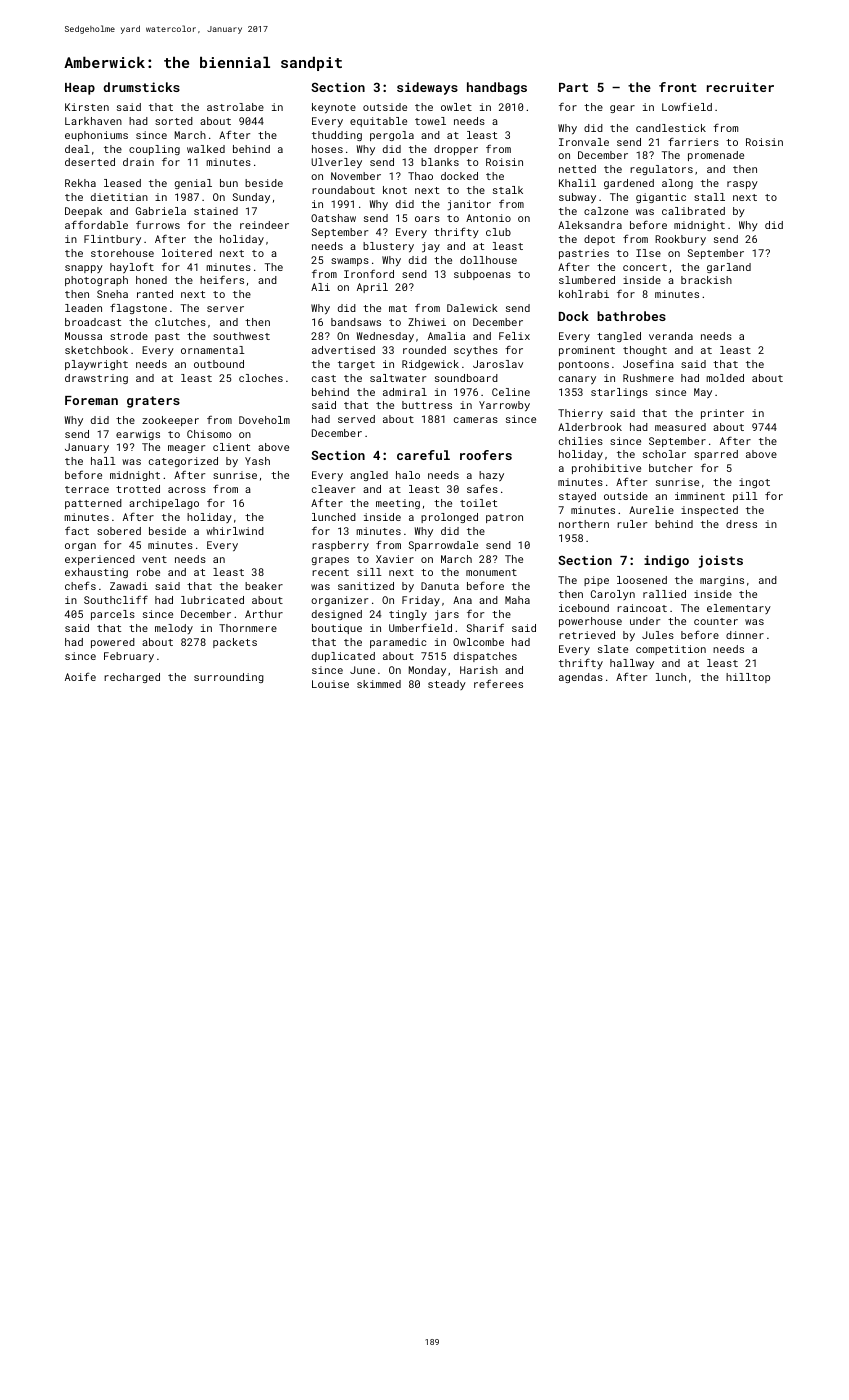 Image resolution: width=849 pixels, height=1400 pixels. Describe the element at coordinates (119, 531) in the page. I see `sobered` at that location.
